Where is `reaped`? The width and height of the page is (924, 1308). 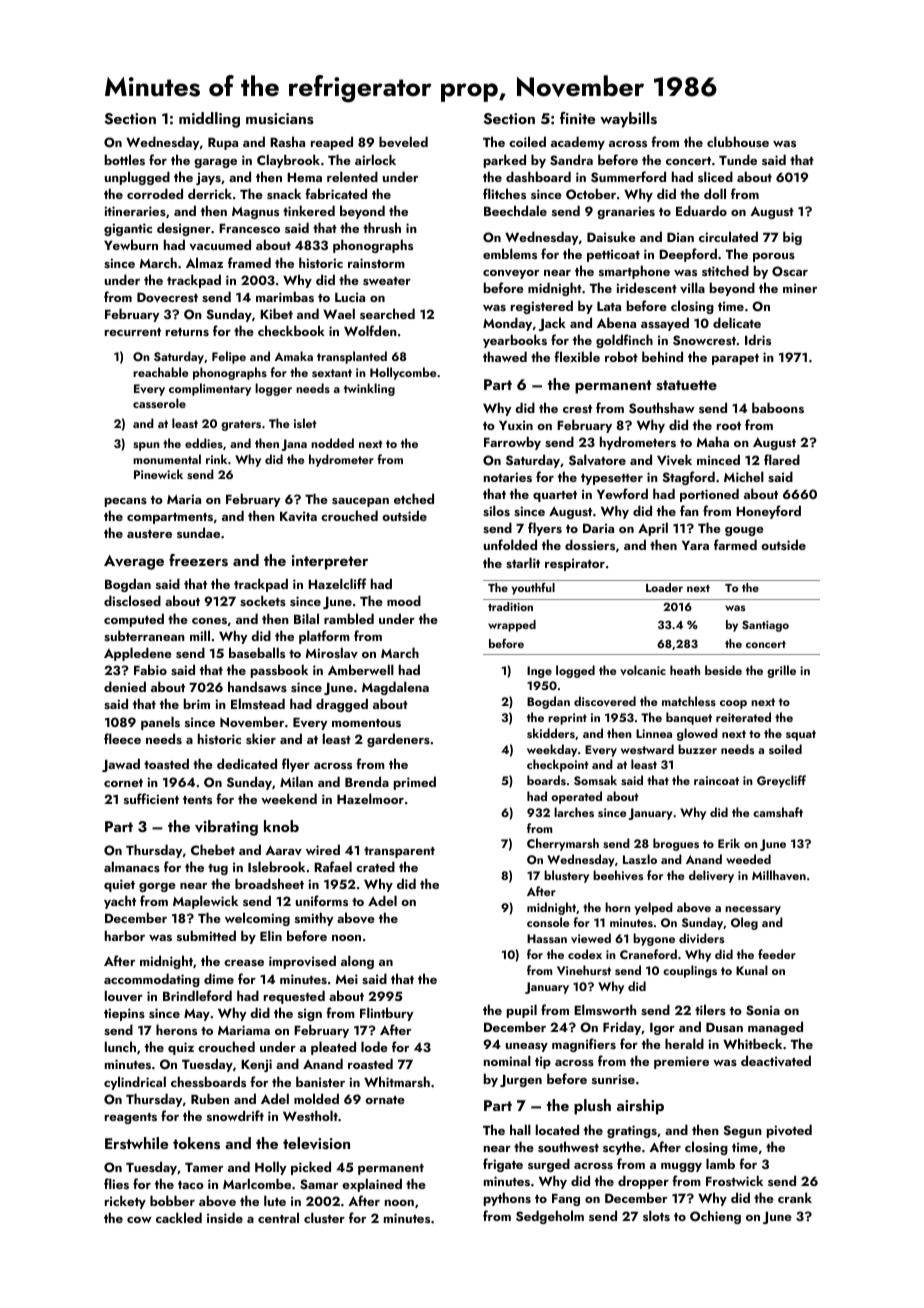 reaped is located at coordinates (332, 143).
